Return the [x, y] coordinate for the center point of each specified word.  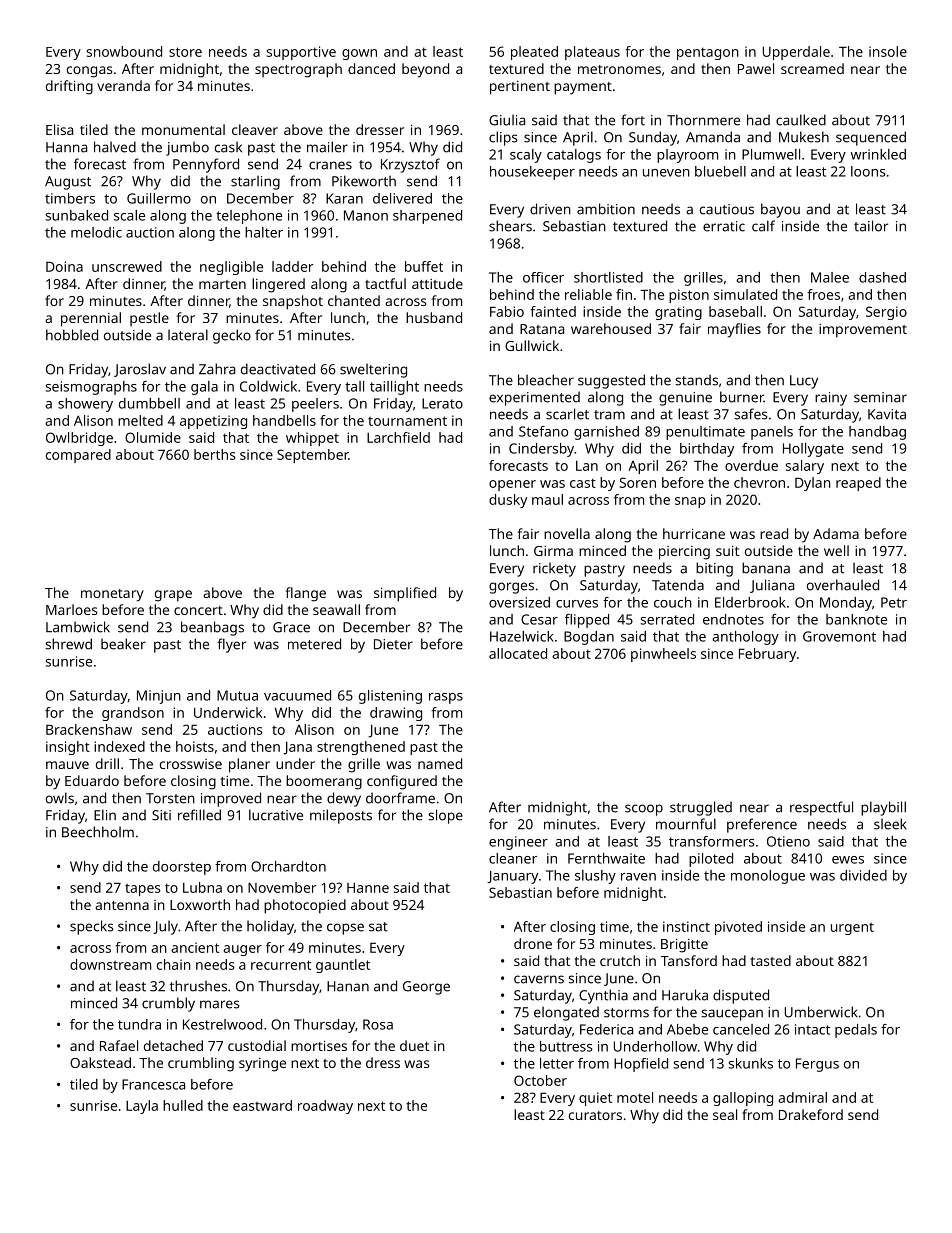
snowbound [124, 51]
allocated [518, 653]
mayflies [734, 330]
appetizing [213, 422]
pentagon [708, 53]
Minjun [159, 697]
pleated [534, 53]
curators [595, 1115]
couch [673, 602]
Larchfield [398, 437]
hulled [183, 1105]
